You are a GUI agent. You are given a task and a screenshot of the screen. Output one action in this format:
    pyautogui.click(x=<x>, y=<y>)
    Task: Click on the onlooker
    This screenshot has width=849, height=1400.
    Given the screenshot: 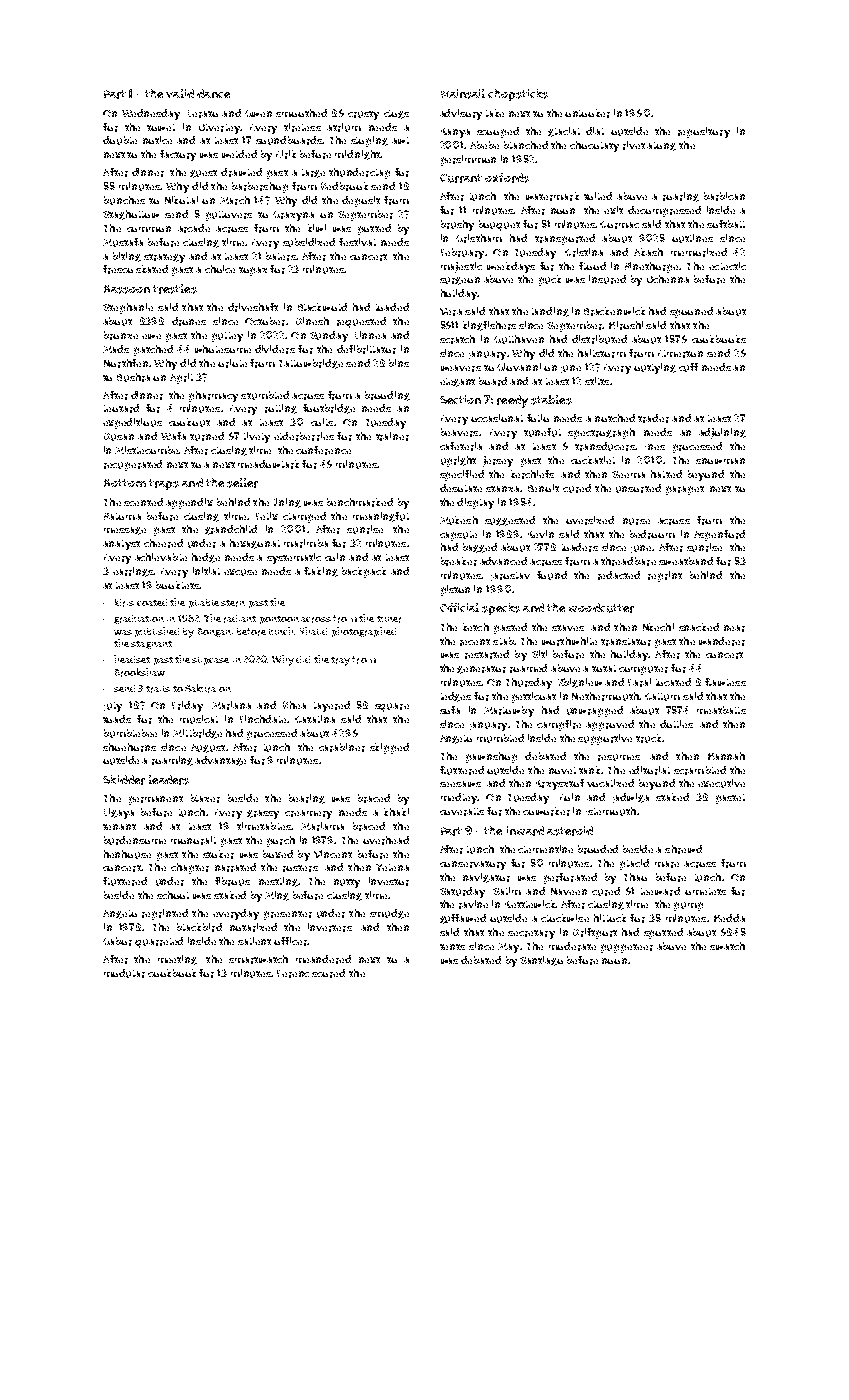 What is the action you would take?
    pyautogui.click(x=587, y=113)
